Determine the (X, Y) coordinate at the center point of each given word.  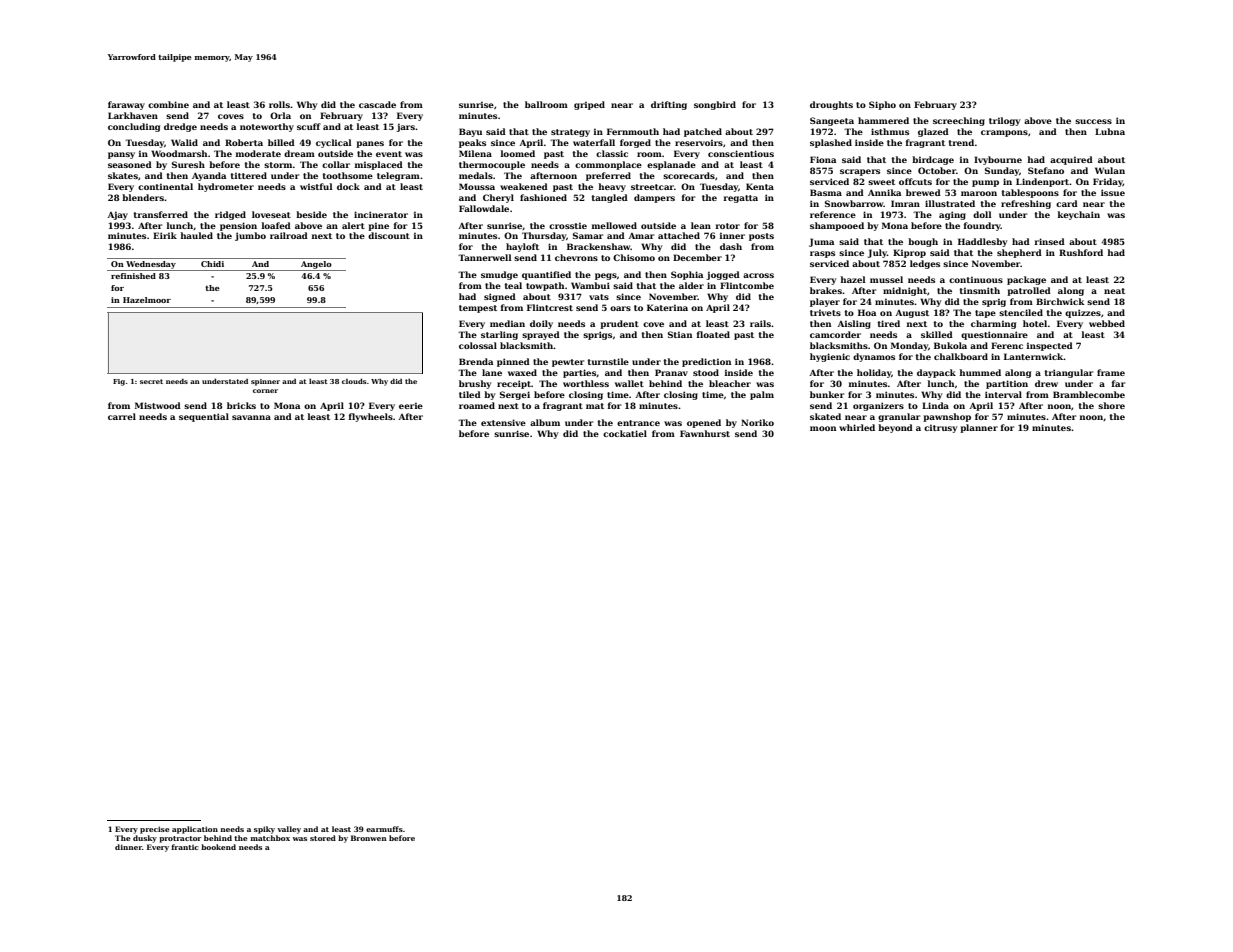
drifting (669, 105)
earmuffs (384, 829)
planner (979, 428)
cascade (377, 104)
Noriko (757, 422)
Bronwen (369, 838)
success (1093, 121)
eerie (411, 405)
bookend (218, 847)
